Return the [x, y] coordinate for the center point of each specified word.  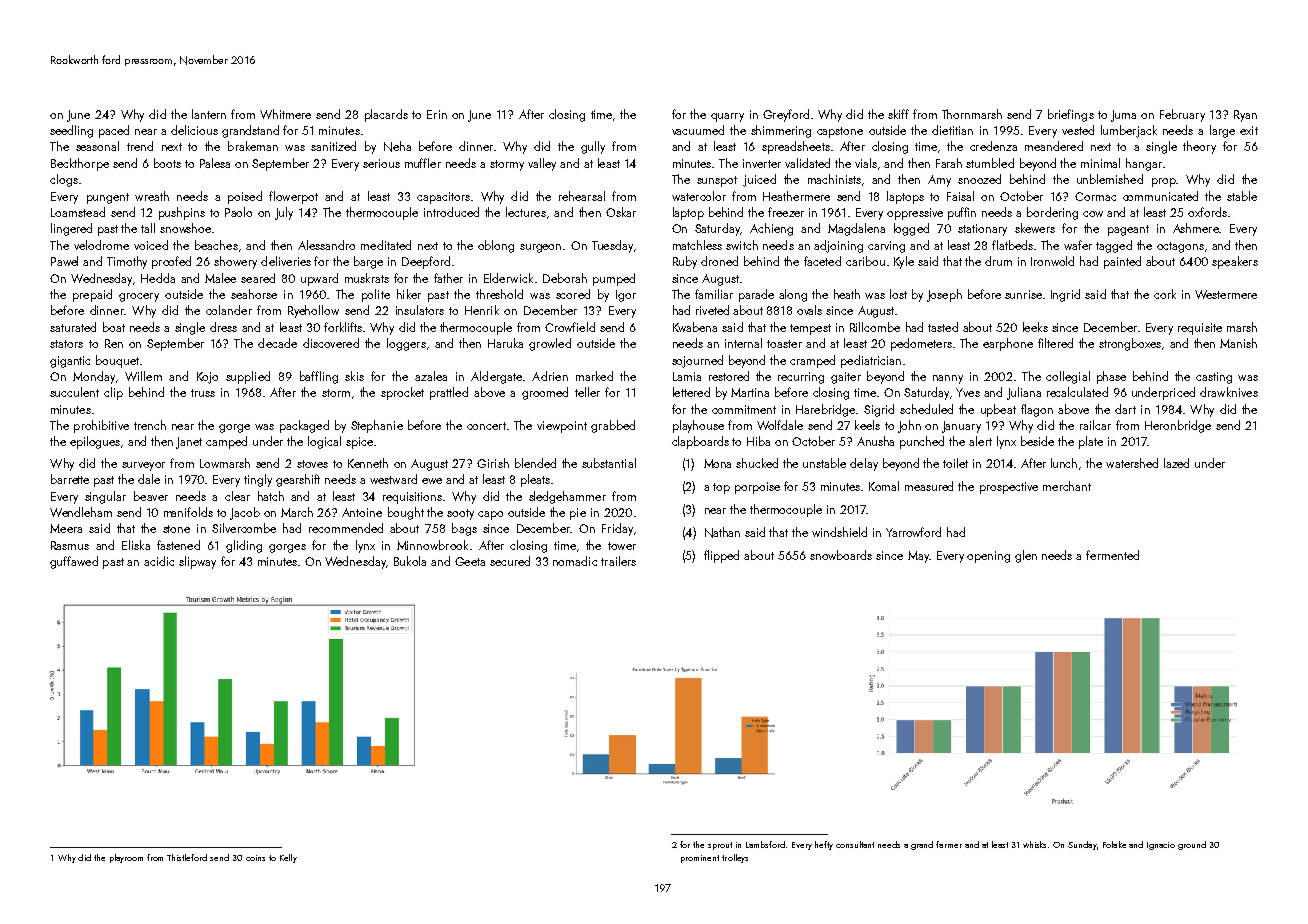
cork [1165, 294]
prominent [700, 859]
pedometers [921, 344]
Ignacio [1161, 846]
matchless [697, 245]
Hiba [758, 441]
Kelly [288, 858]
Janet [189, 443]
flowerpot [293, 197]
